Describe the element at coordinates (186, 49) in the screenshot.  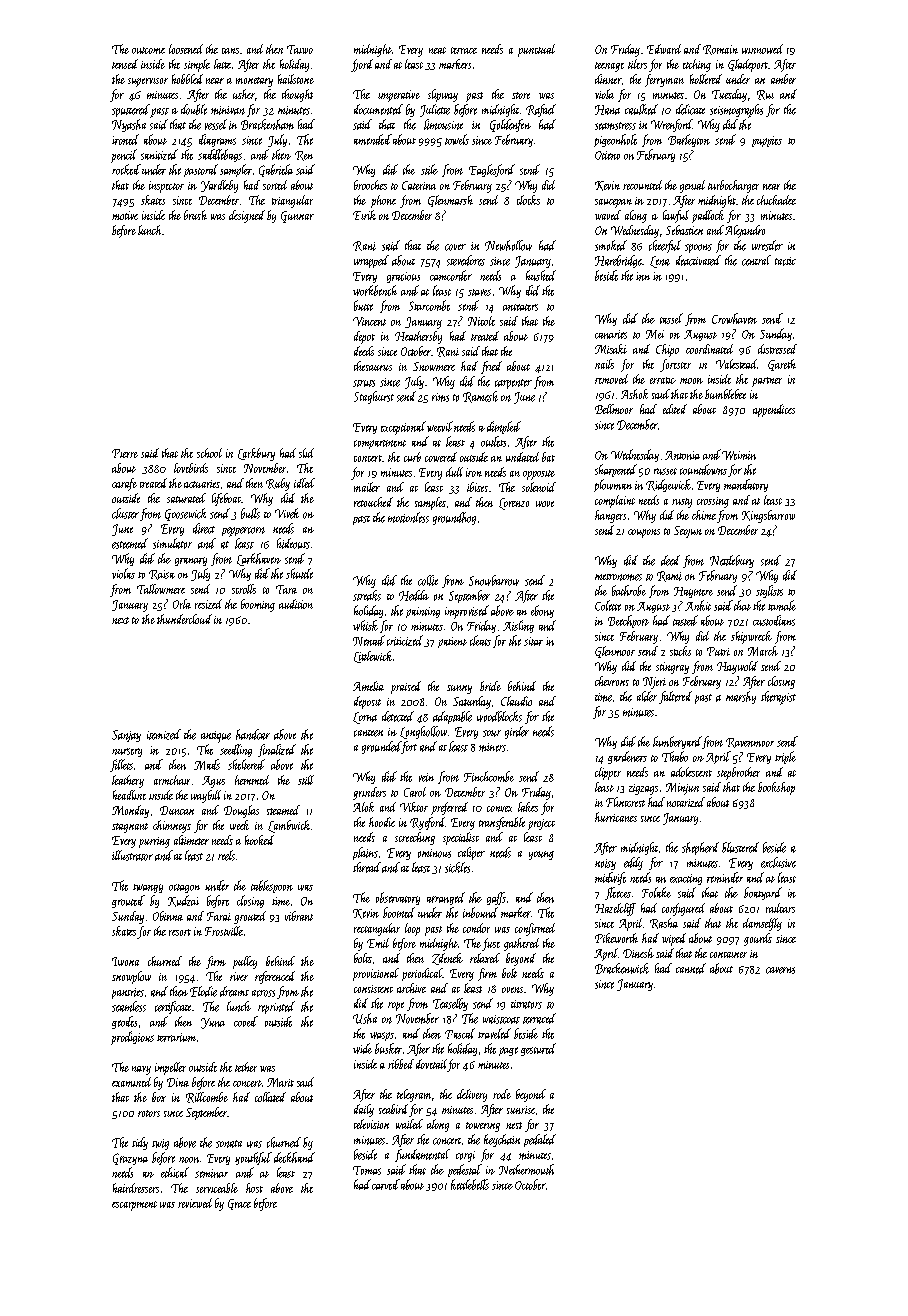
I see `loosened` at that location.
